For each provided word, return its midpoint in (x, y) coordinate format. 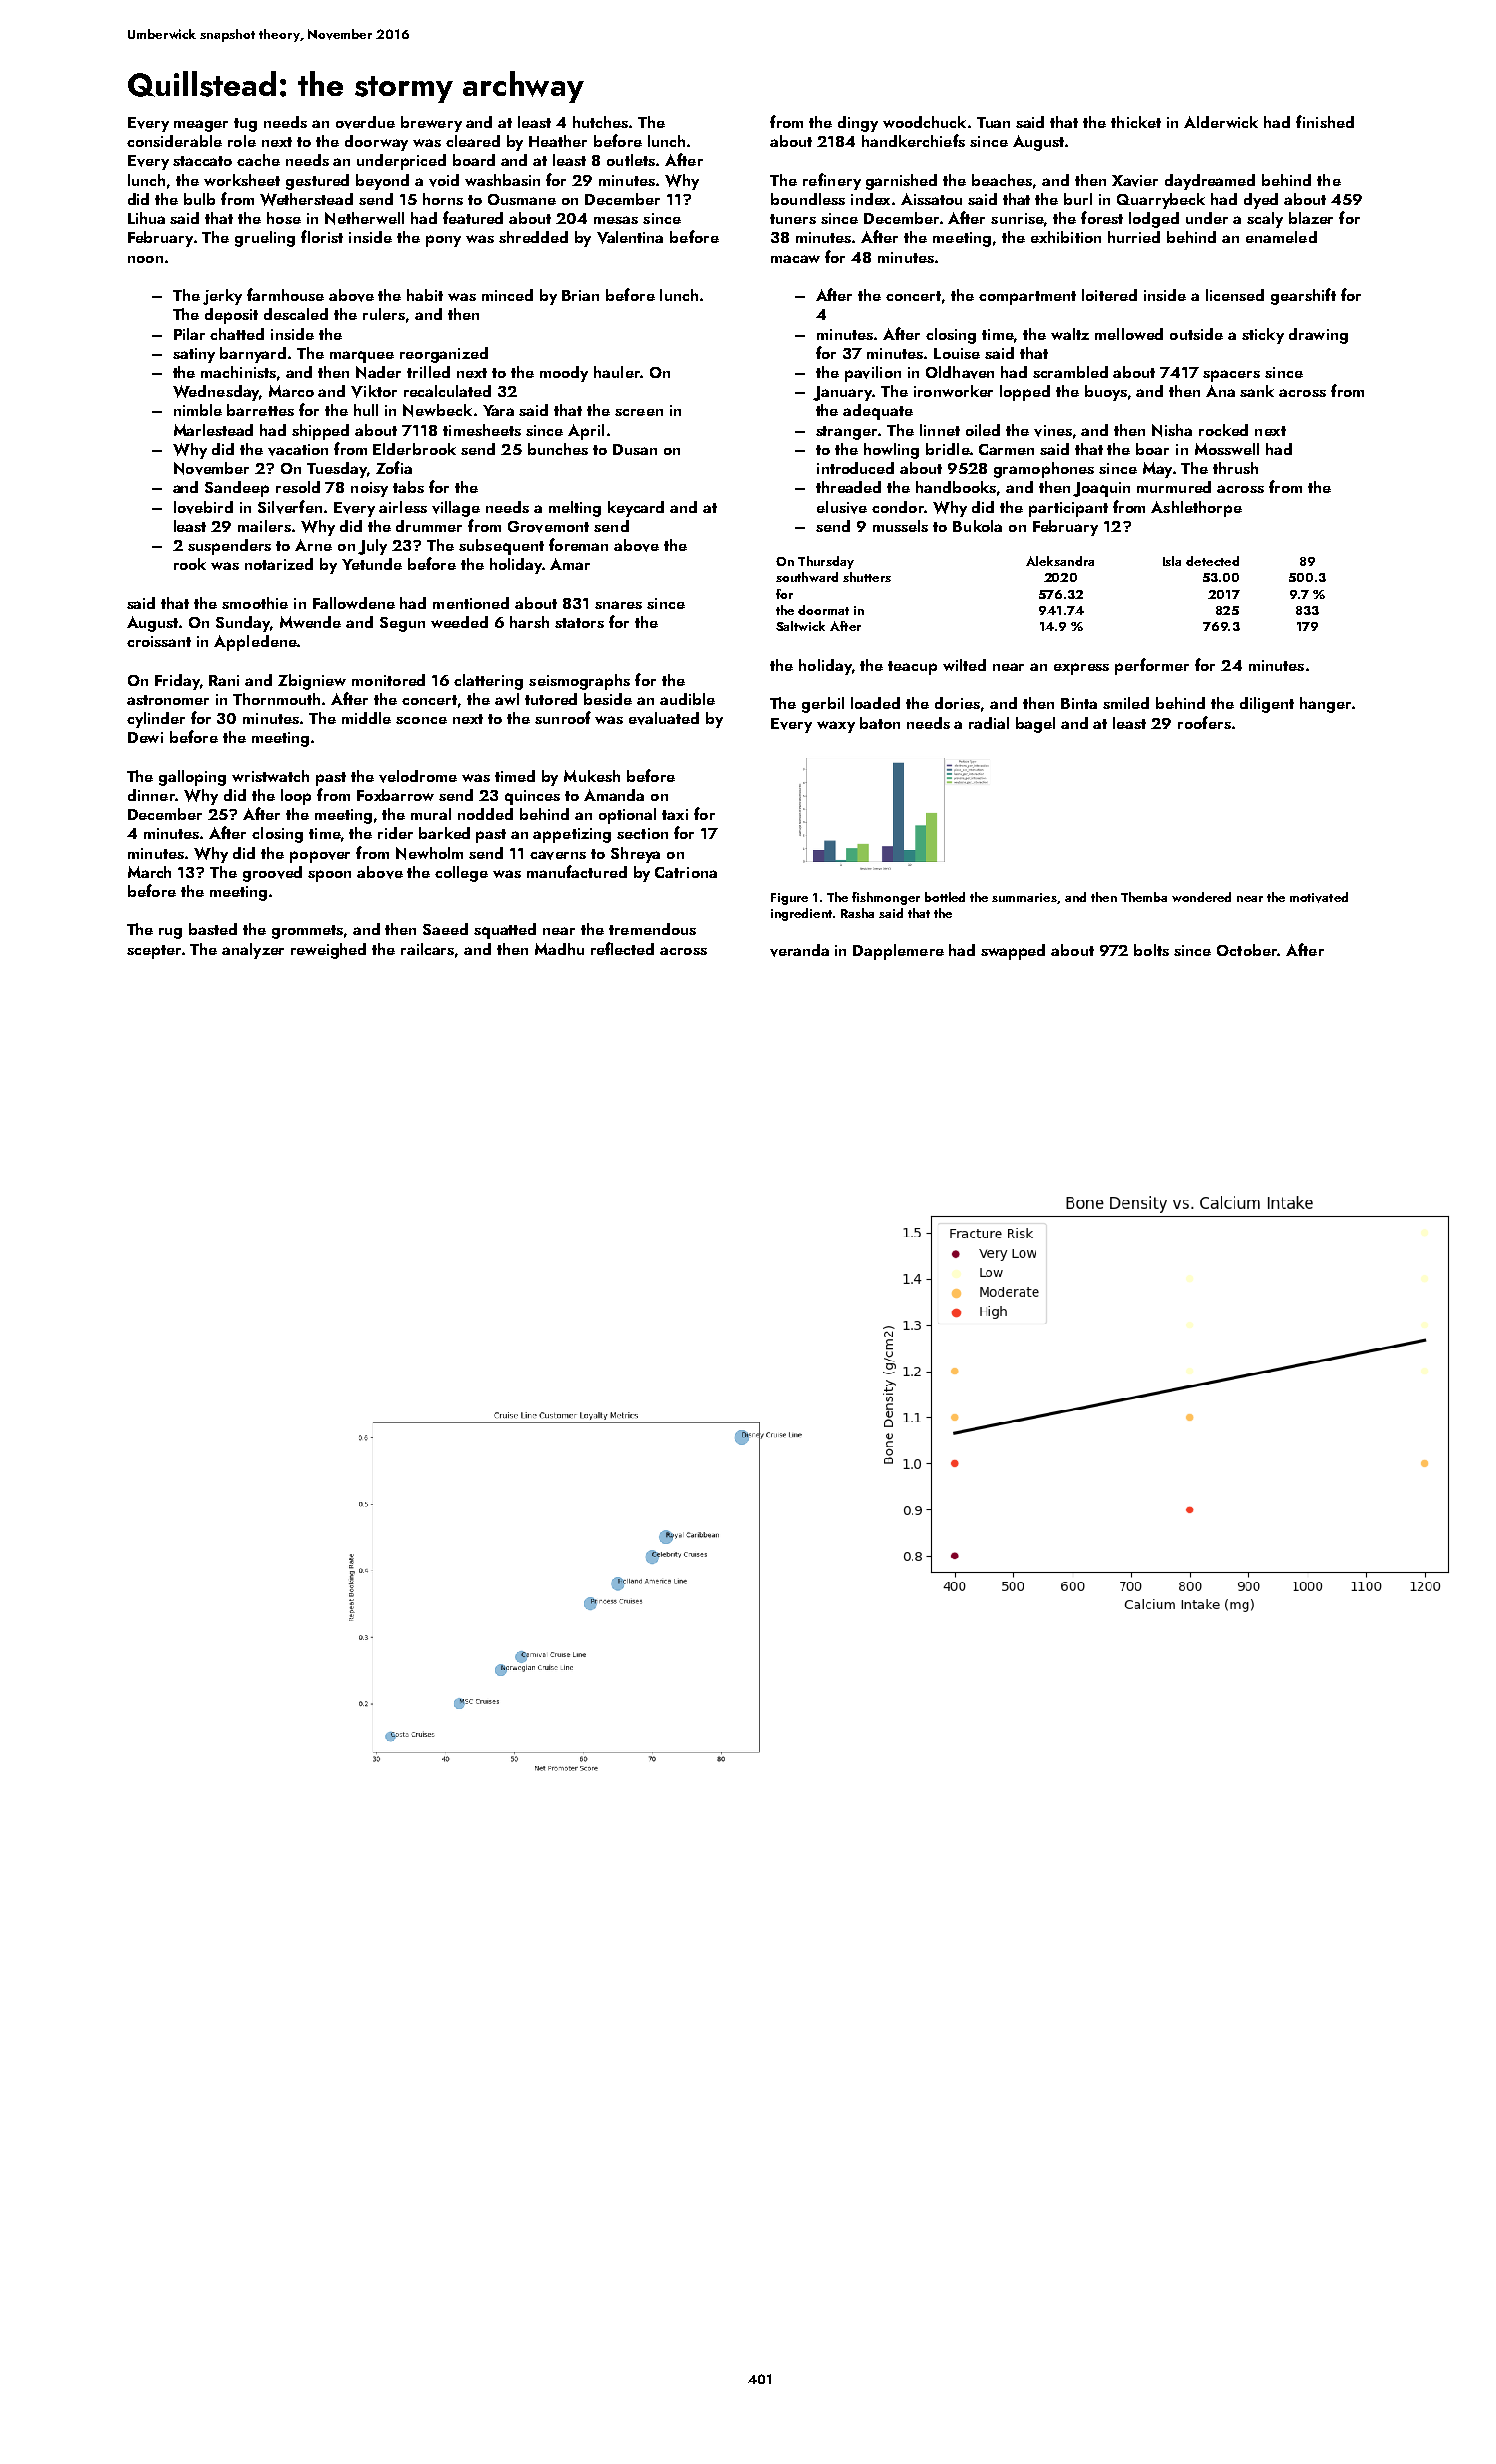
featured (473, 217)
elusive (842, 507)
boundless (808, 199)
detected (1212, 561)
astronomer (168, 700)
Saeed (445, 929)
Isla (1172, 561)
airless (403, 507)
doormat (823, 610)
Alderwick (1221, 122)
